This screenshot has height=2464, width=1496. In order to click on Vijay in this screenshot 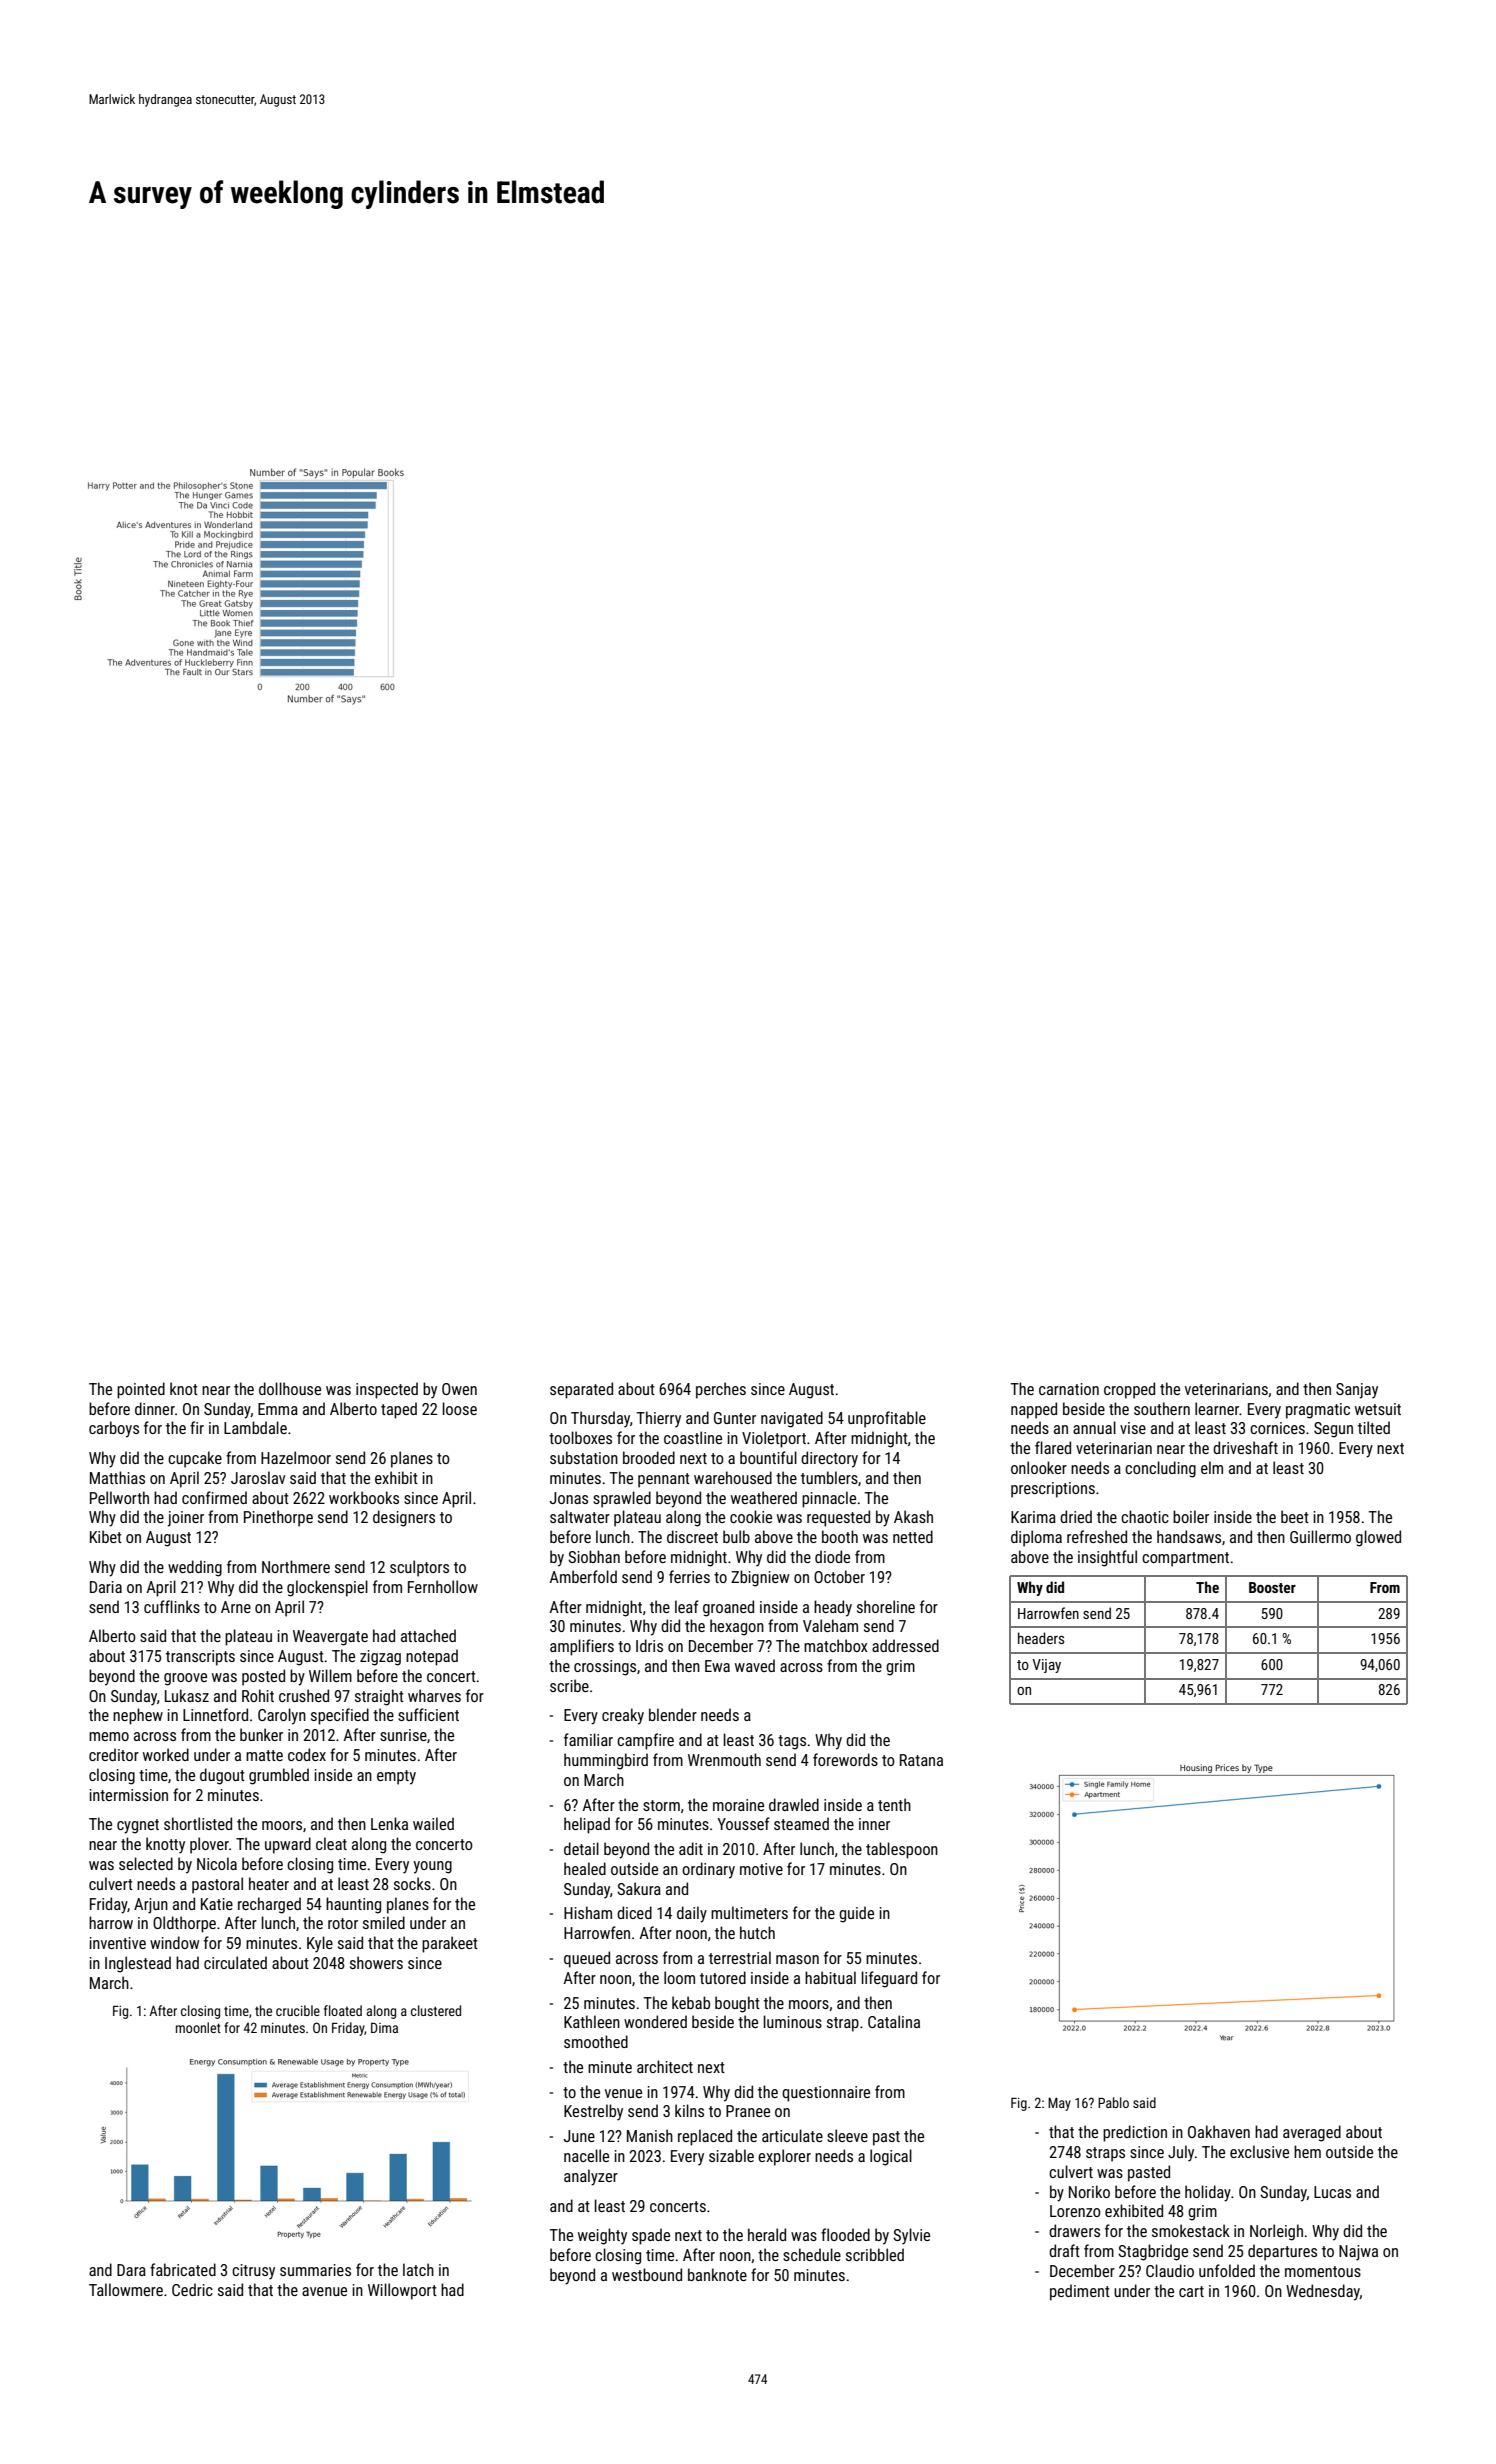, I will do `click(1046, 1666)`.
